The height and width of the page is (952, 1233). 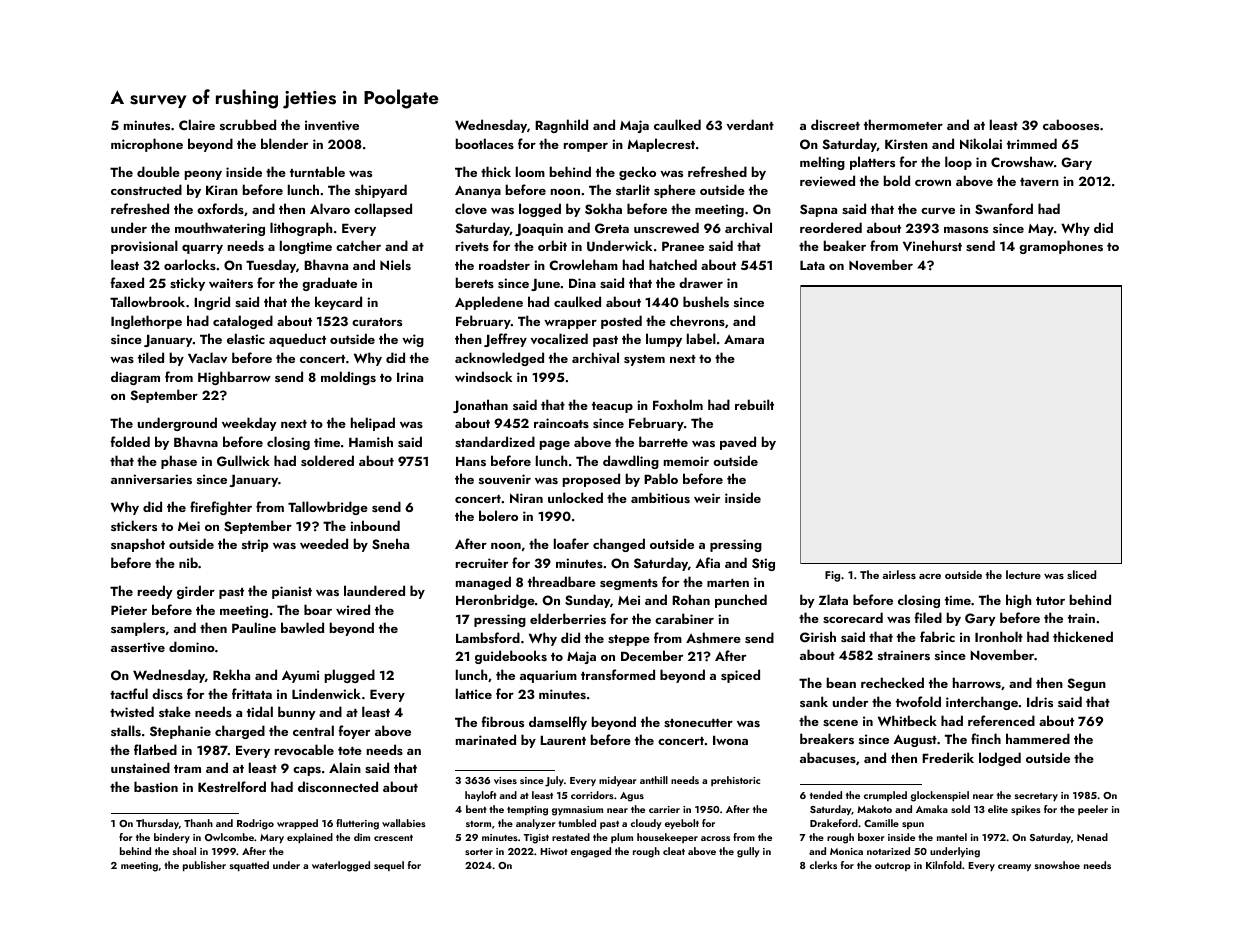 What do you see at coordinates (138, 545) in the page?
I see `snapshot` at bounding box center [138, 545].
